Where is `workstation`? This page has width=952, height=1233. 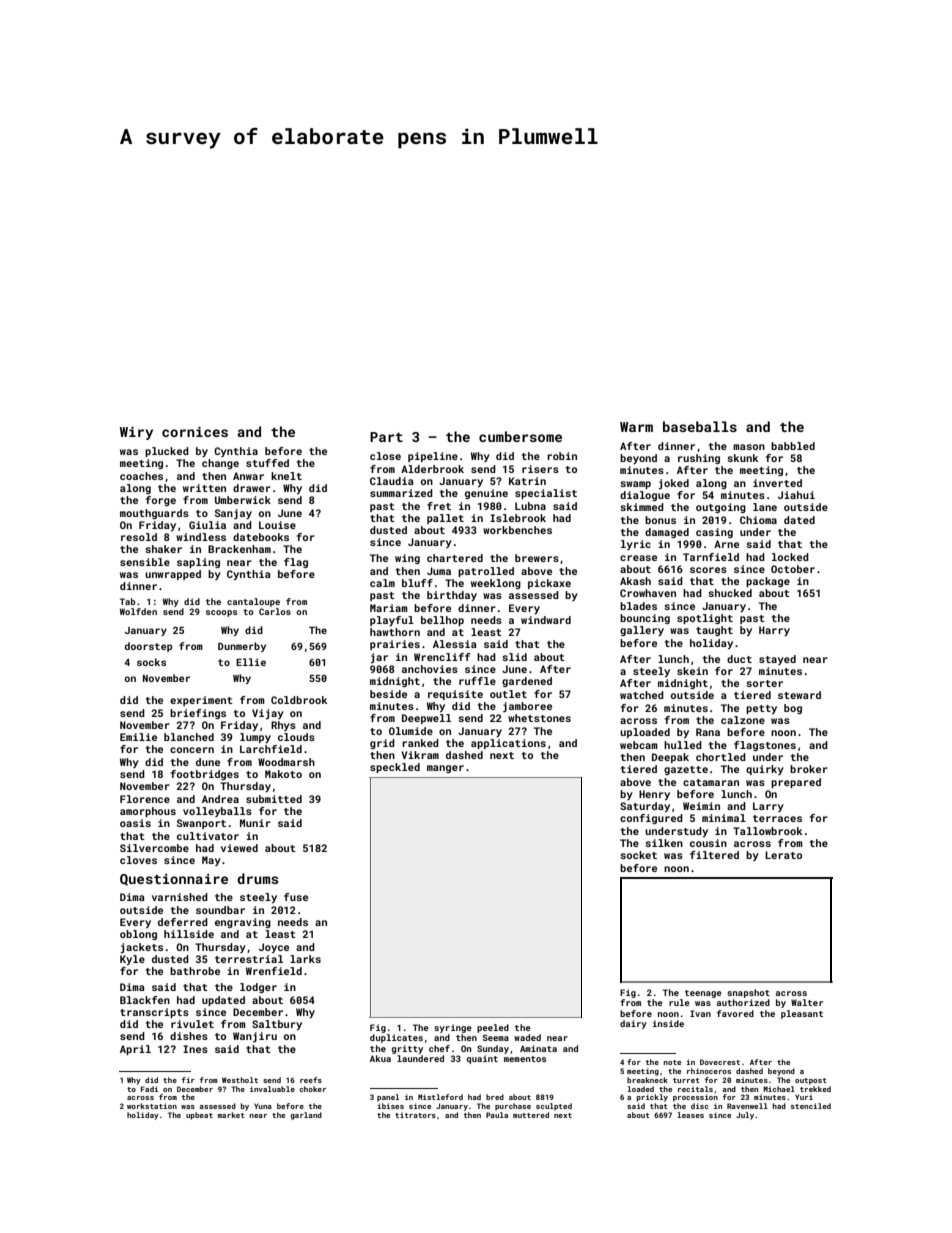 workstation is located at coordinates (152, 1106).
